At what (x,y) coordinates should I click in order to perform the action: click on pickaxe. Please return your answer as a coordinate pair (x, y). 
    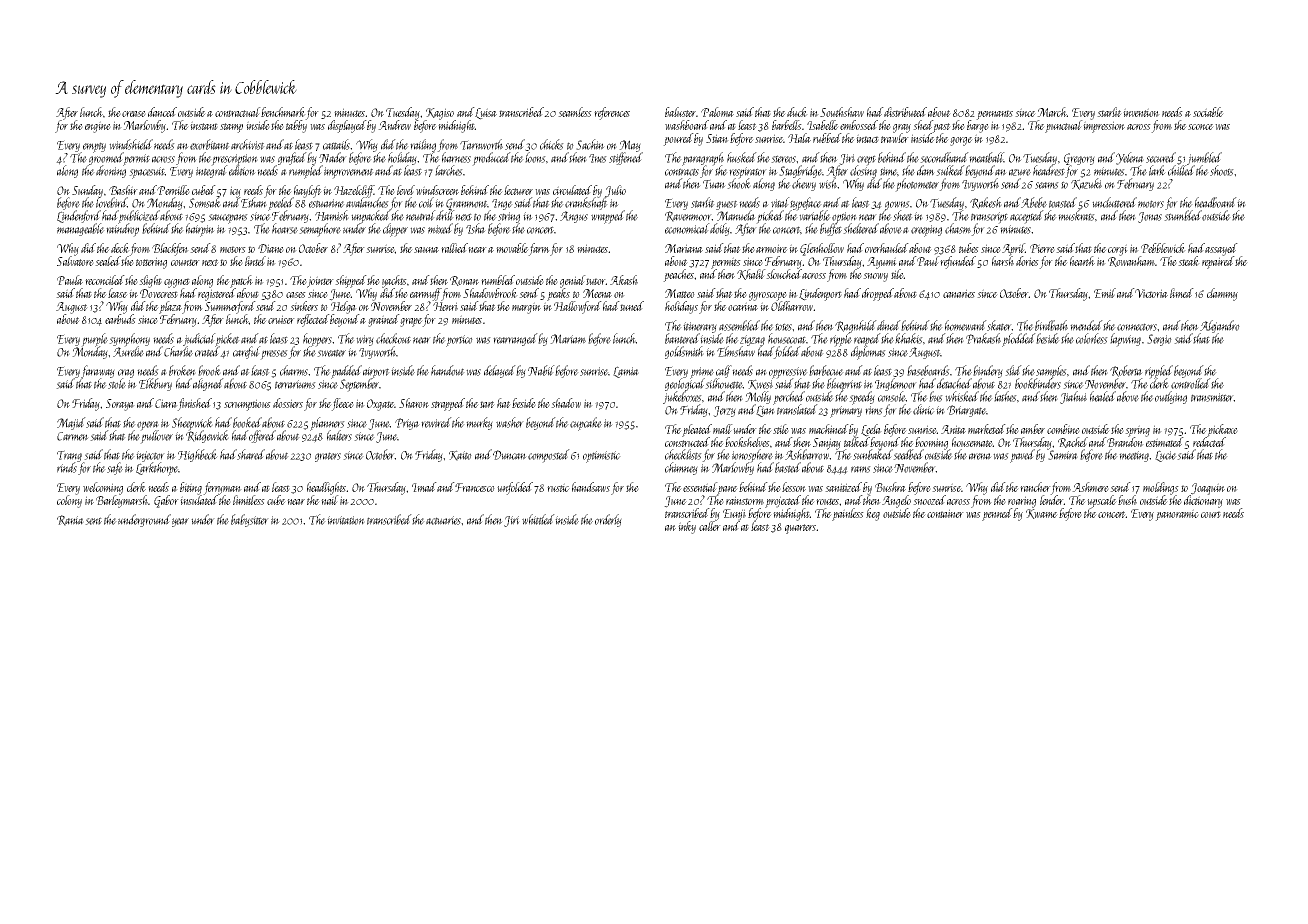
    Looking at the image, I should click on (1222, 430).
